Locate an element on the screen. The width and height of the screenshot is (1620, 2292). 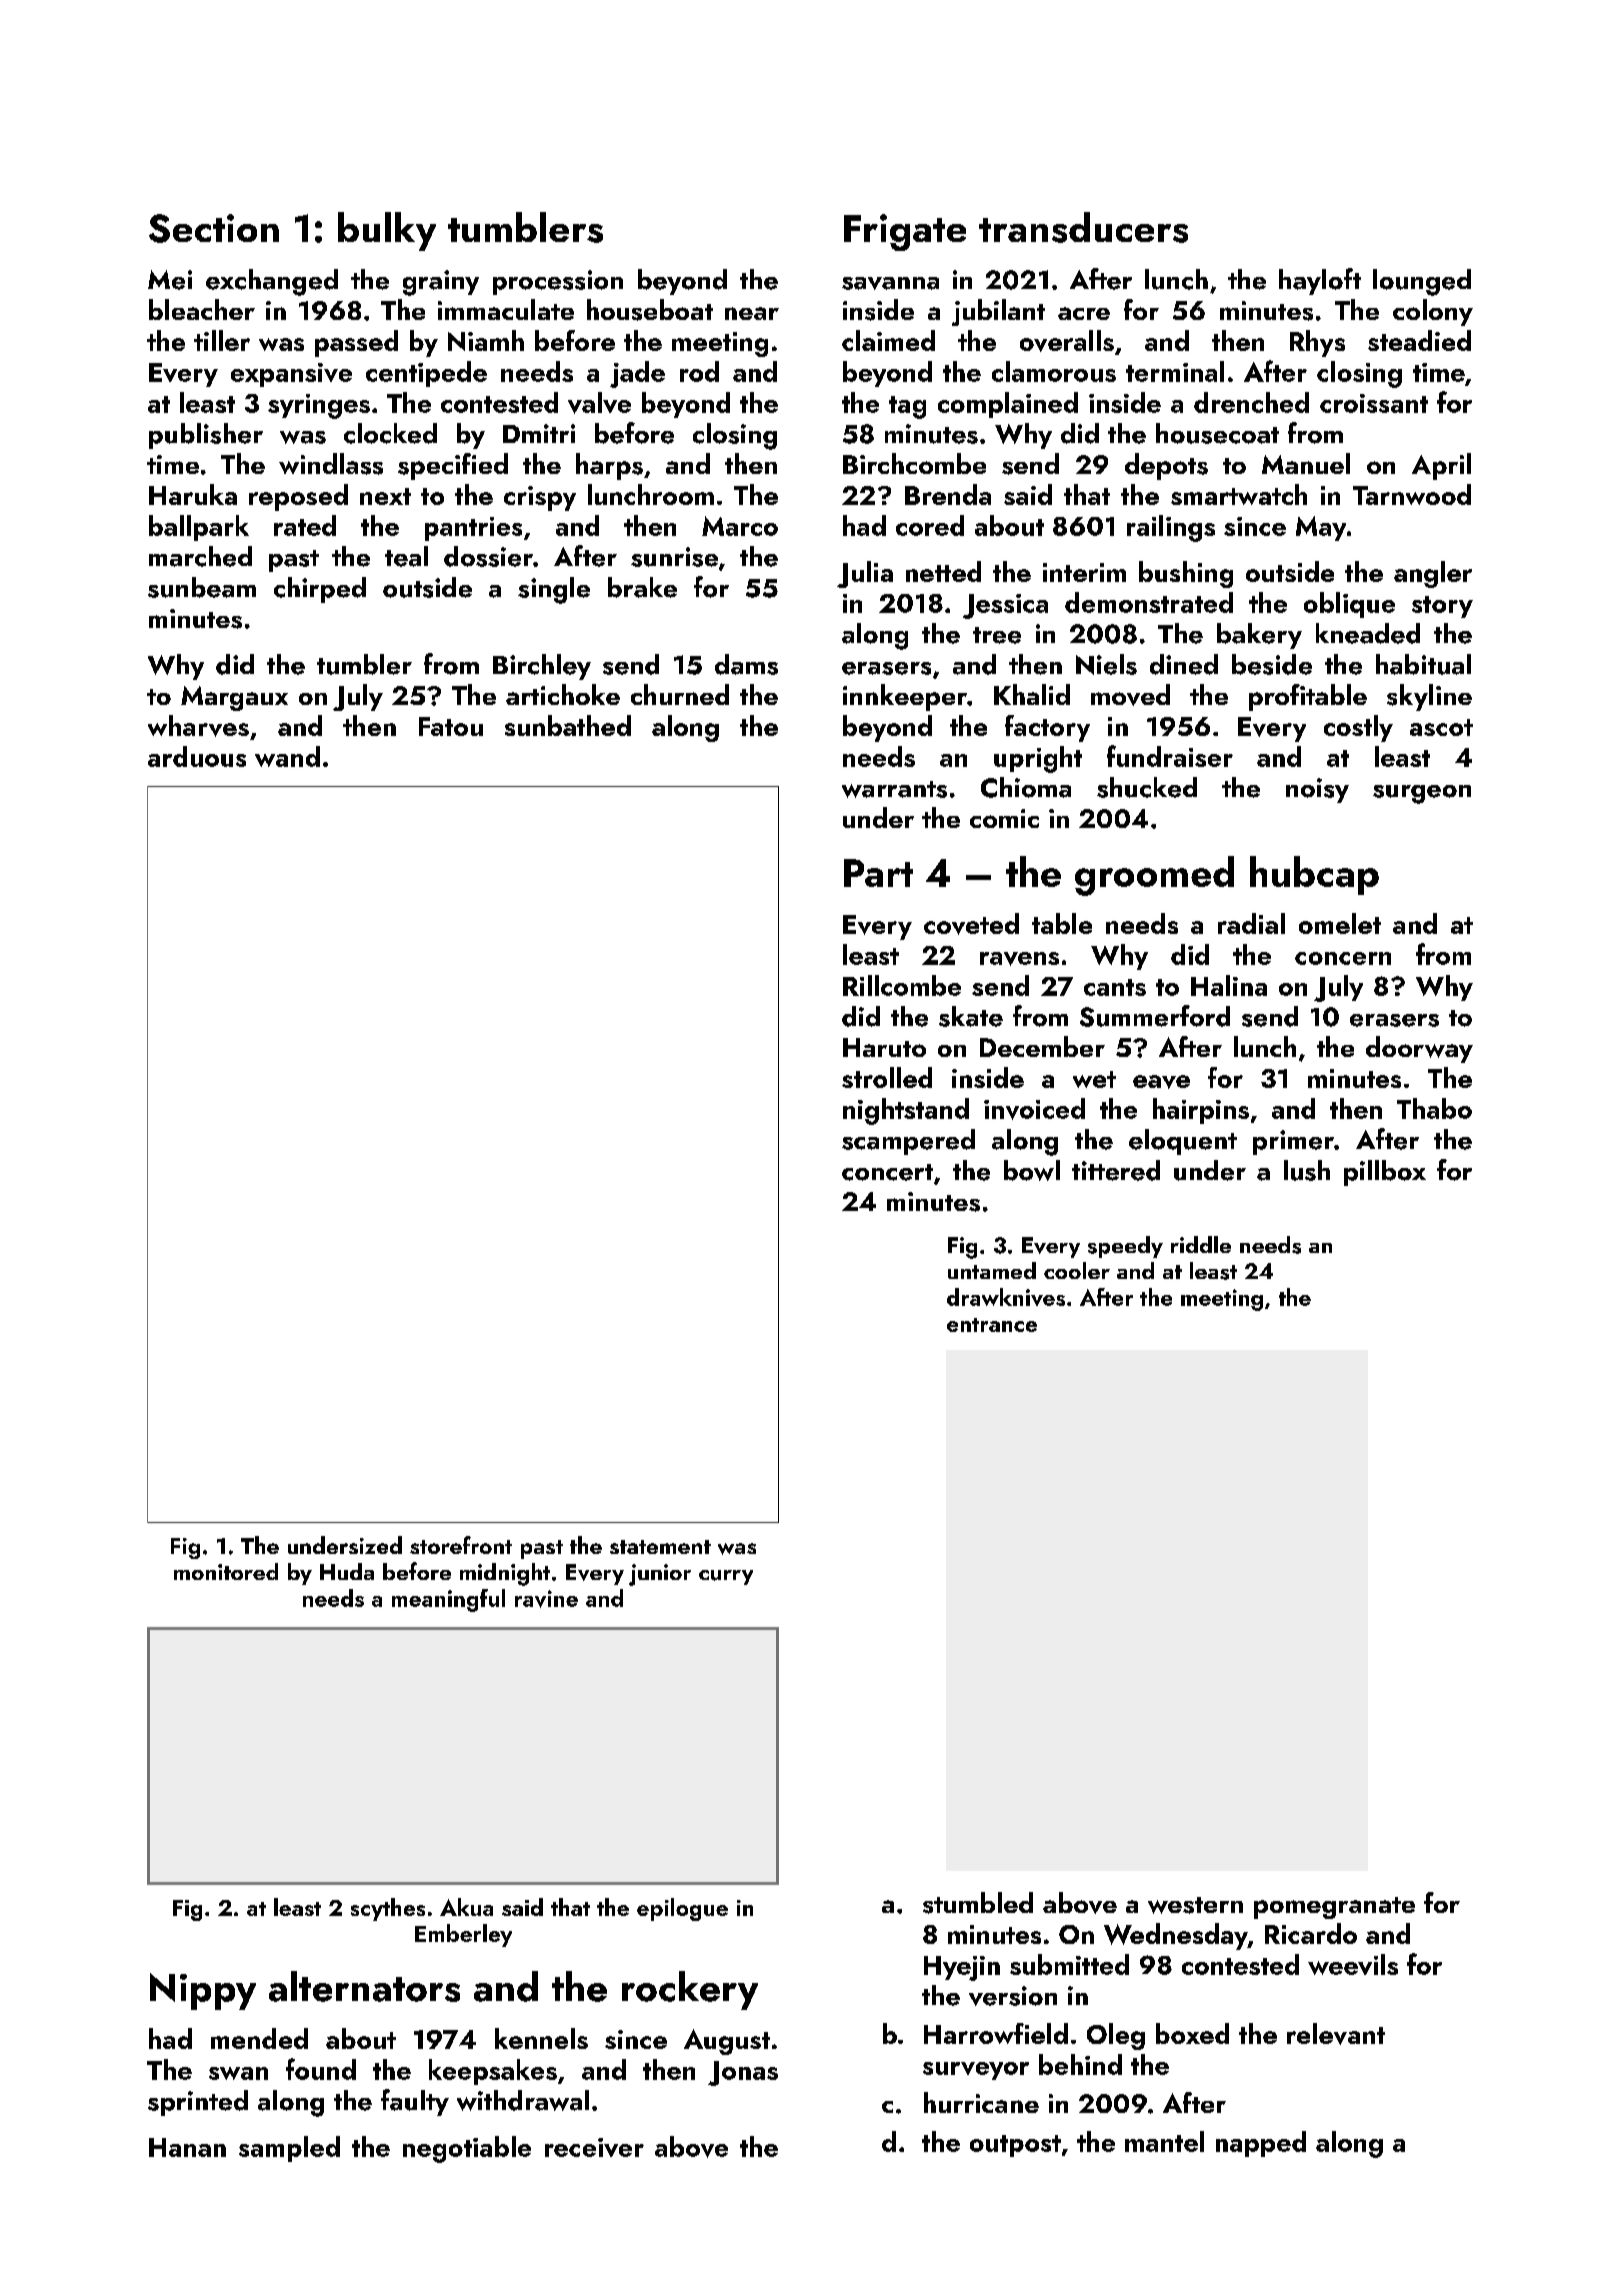
monitored is located at coordinates (226, 1571).
